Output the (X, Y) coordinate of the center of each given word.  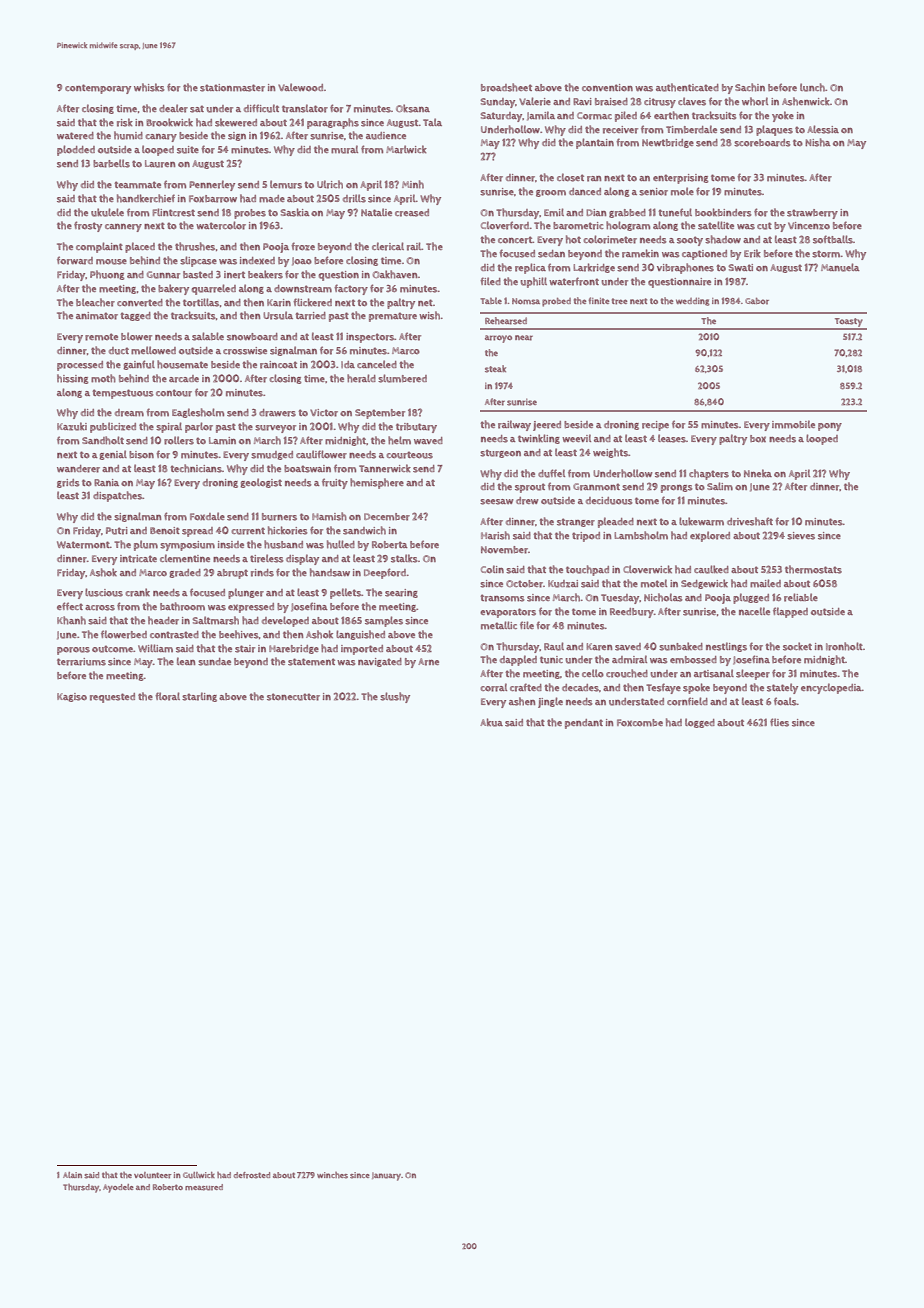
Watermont (83, 545)
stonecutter (293, 697)
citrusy (660, 103)
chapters (709, 474)
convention (607, 87)
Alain (72, 1175)
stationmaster (232, 88)
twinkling (539, 439)
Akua (491, 722)
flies (779, 722)
